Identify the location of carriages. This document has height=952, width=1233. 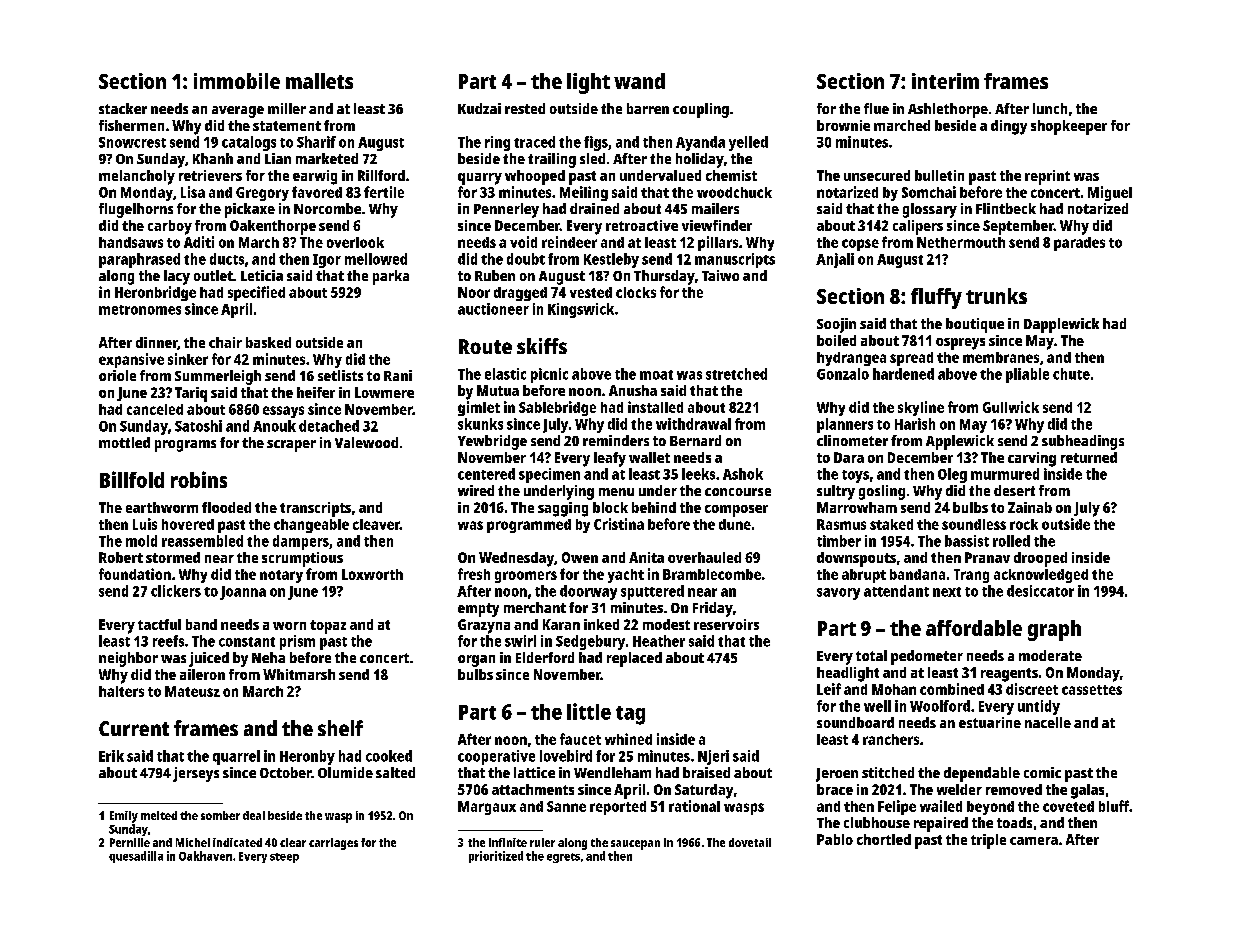
(333, 844).
